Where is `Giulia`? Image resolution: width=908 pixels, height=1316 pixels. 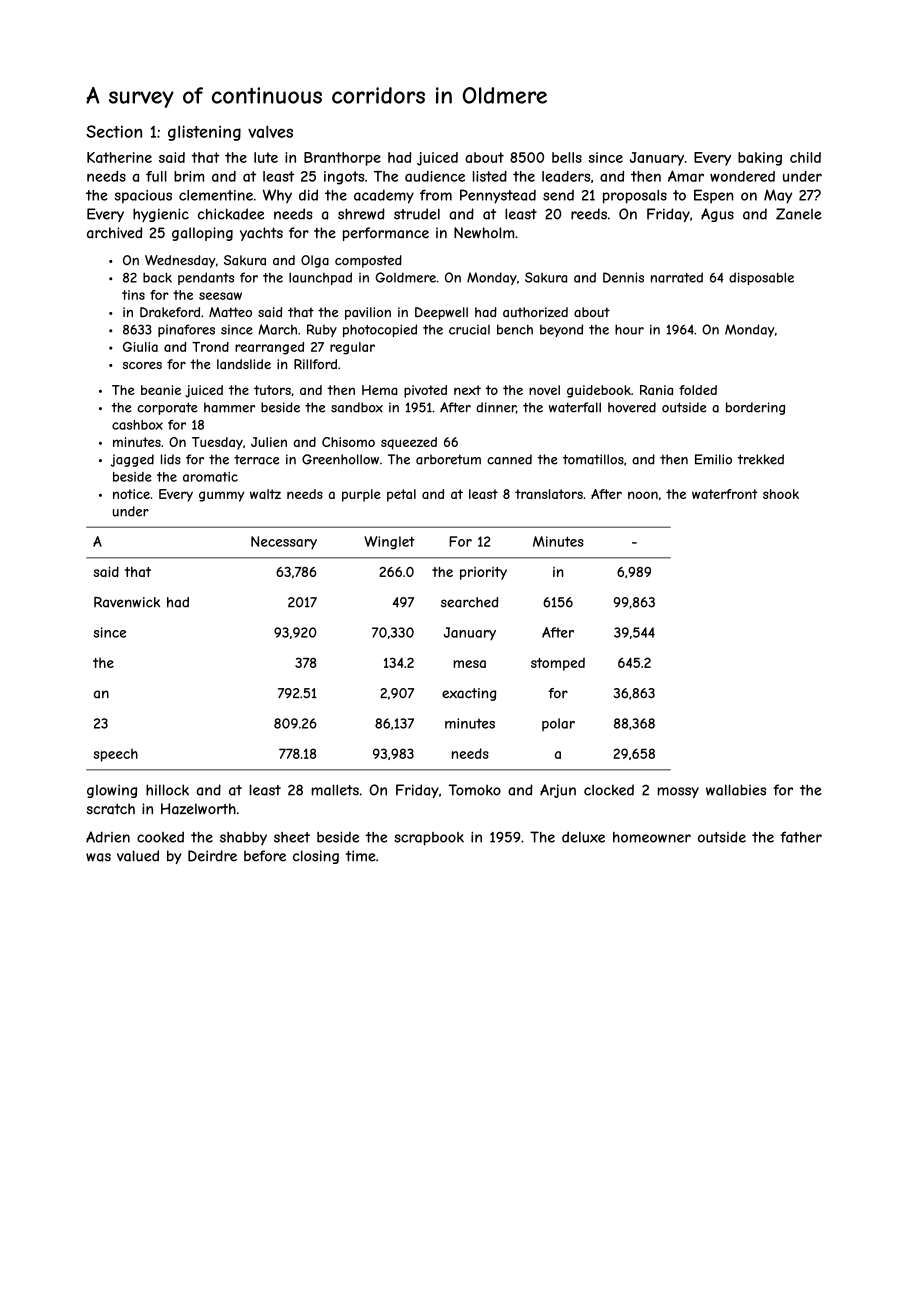 Giulia is located at coordinates (140, 347).
